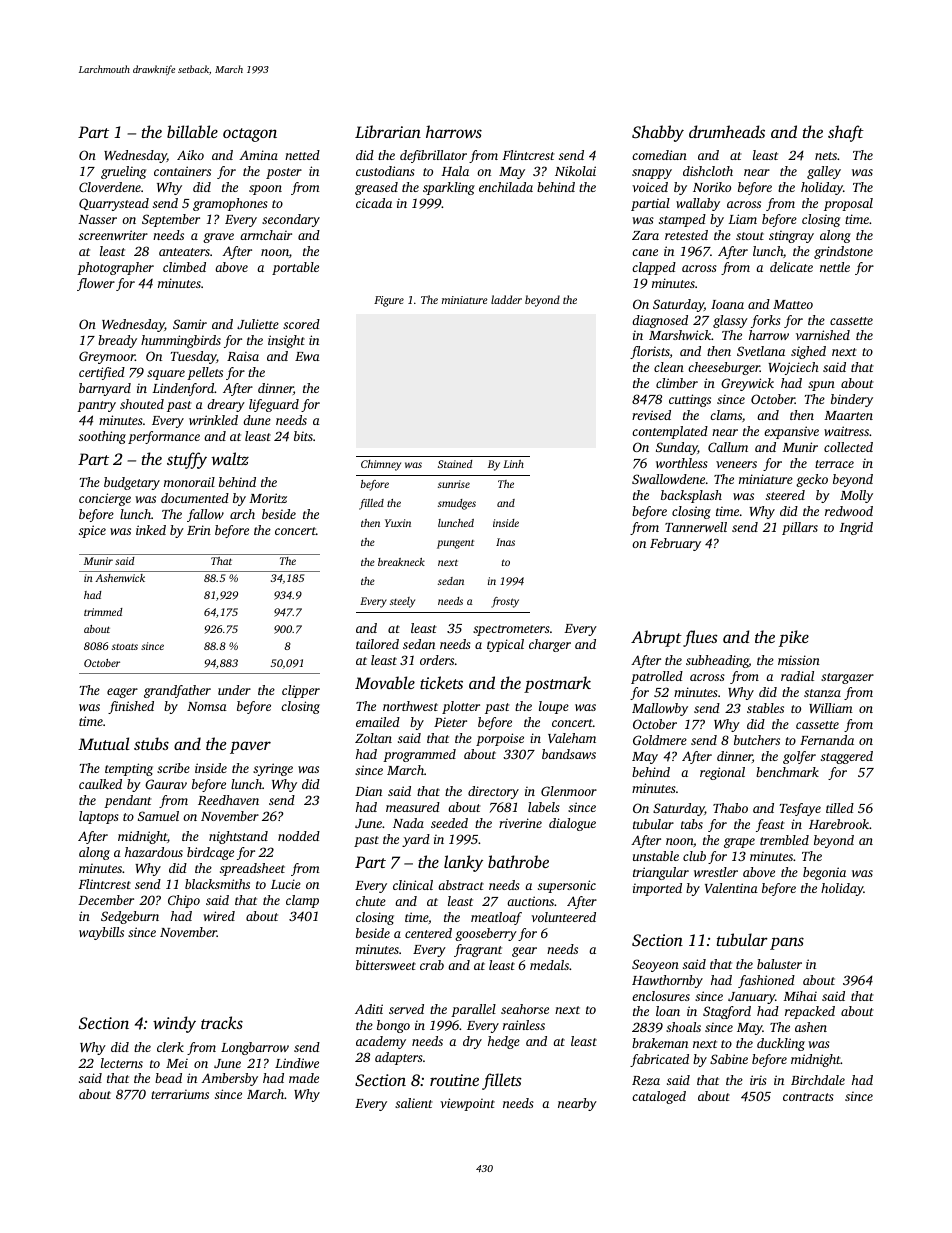 This image has height=1233, width=952. I want to click on lecterns, so click(122, 1063).
